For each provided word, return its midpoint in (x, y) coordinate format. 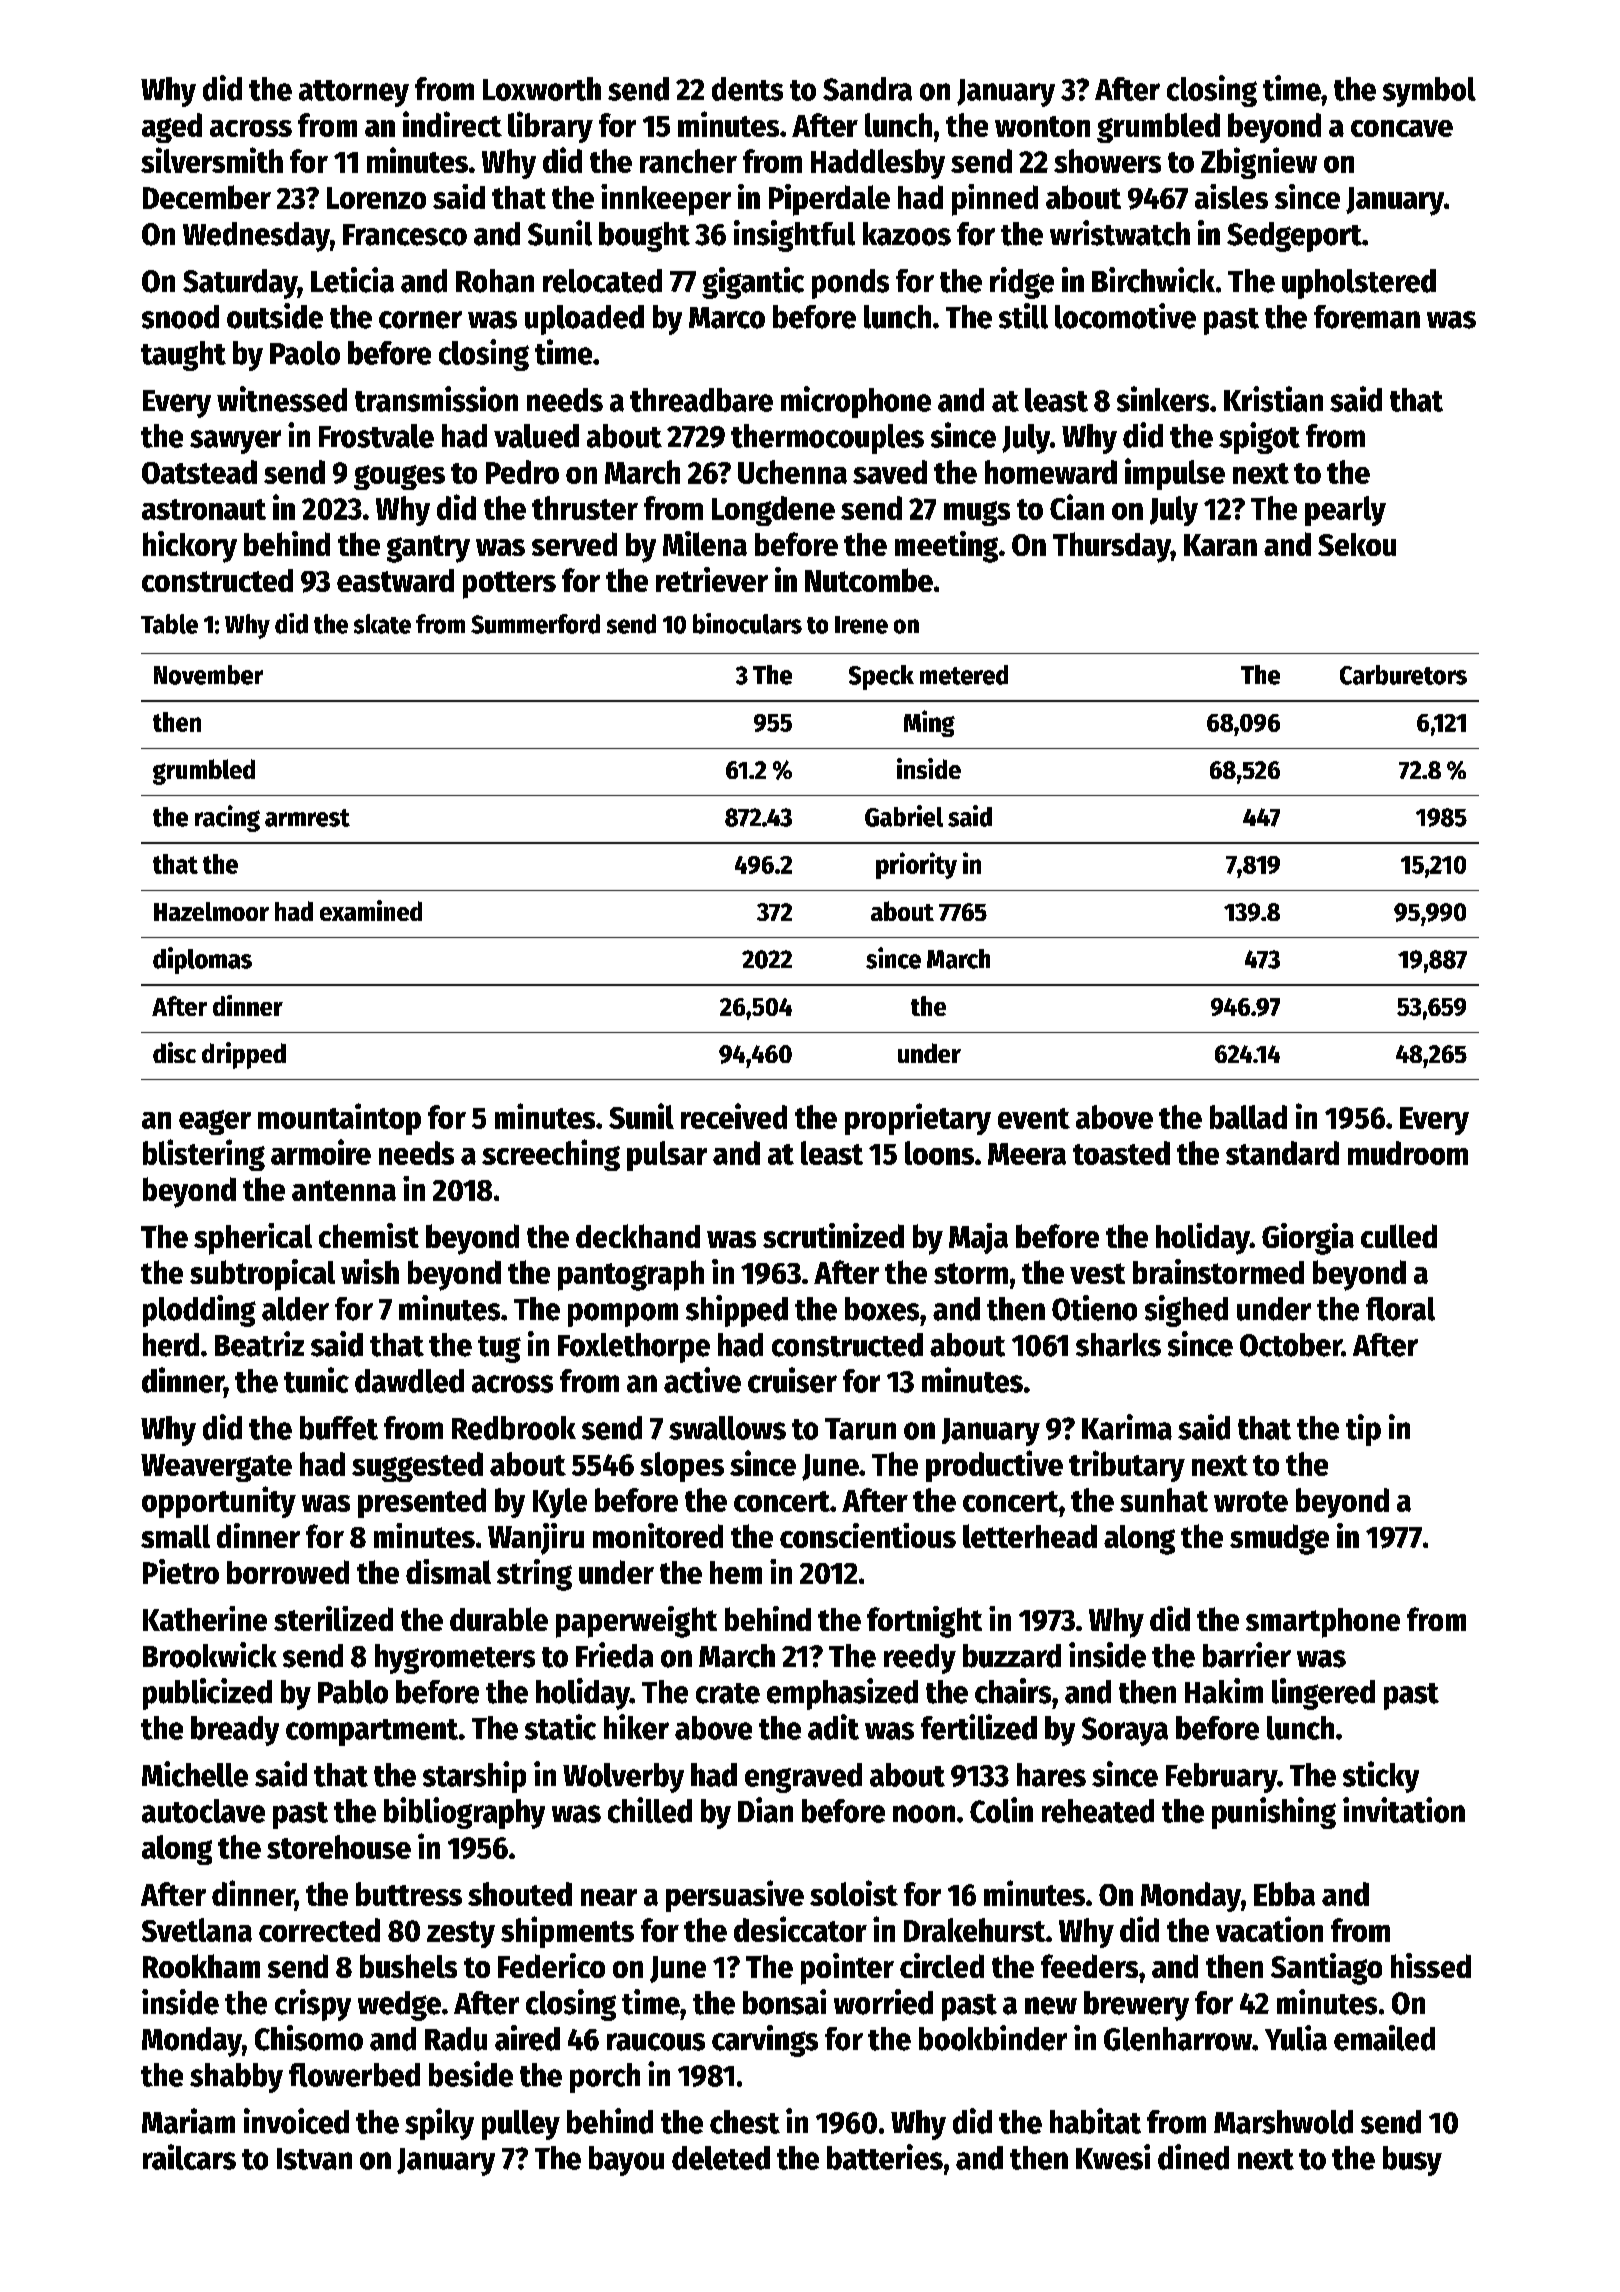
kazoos (907, 234)
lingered (1323, 1694)
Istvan (314, 2159)
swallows (727, 1428)
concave (1402, 128)
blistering (204, 1155)
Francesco (405, 235)
